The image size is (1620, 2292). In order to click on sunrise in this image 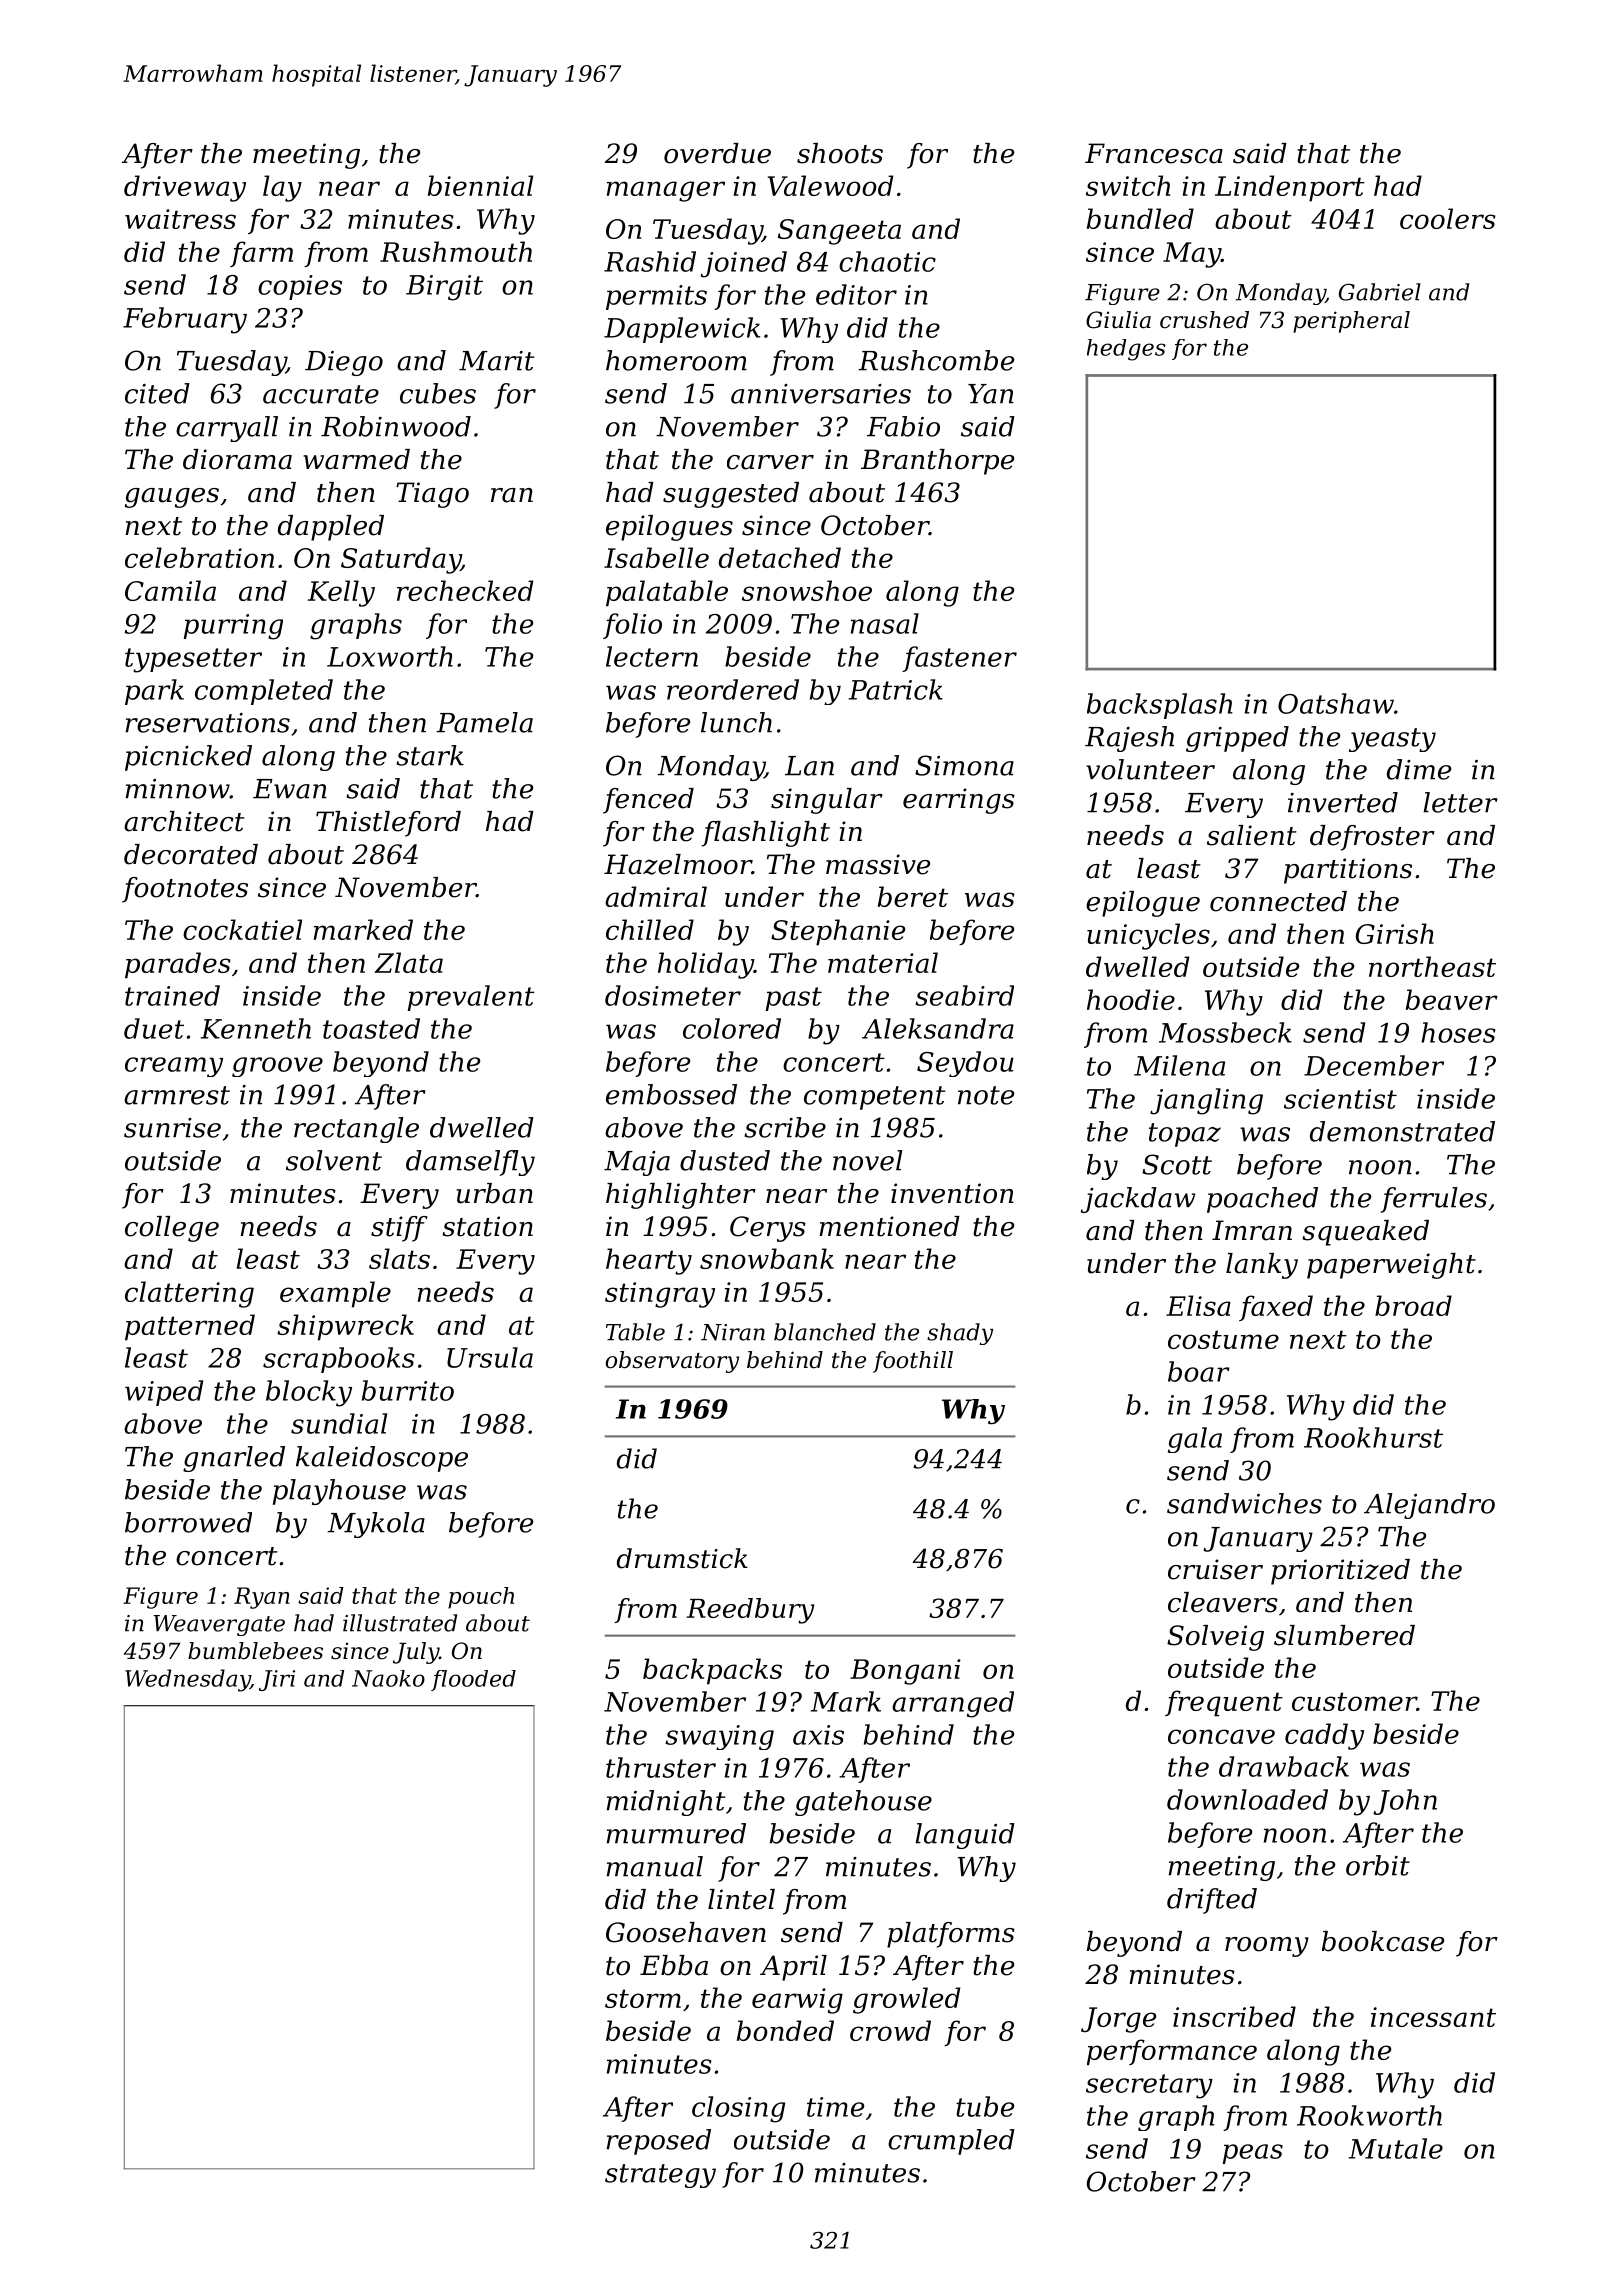, I will do `click(172, 1128)`.
